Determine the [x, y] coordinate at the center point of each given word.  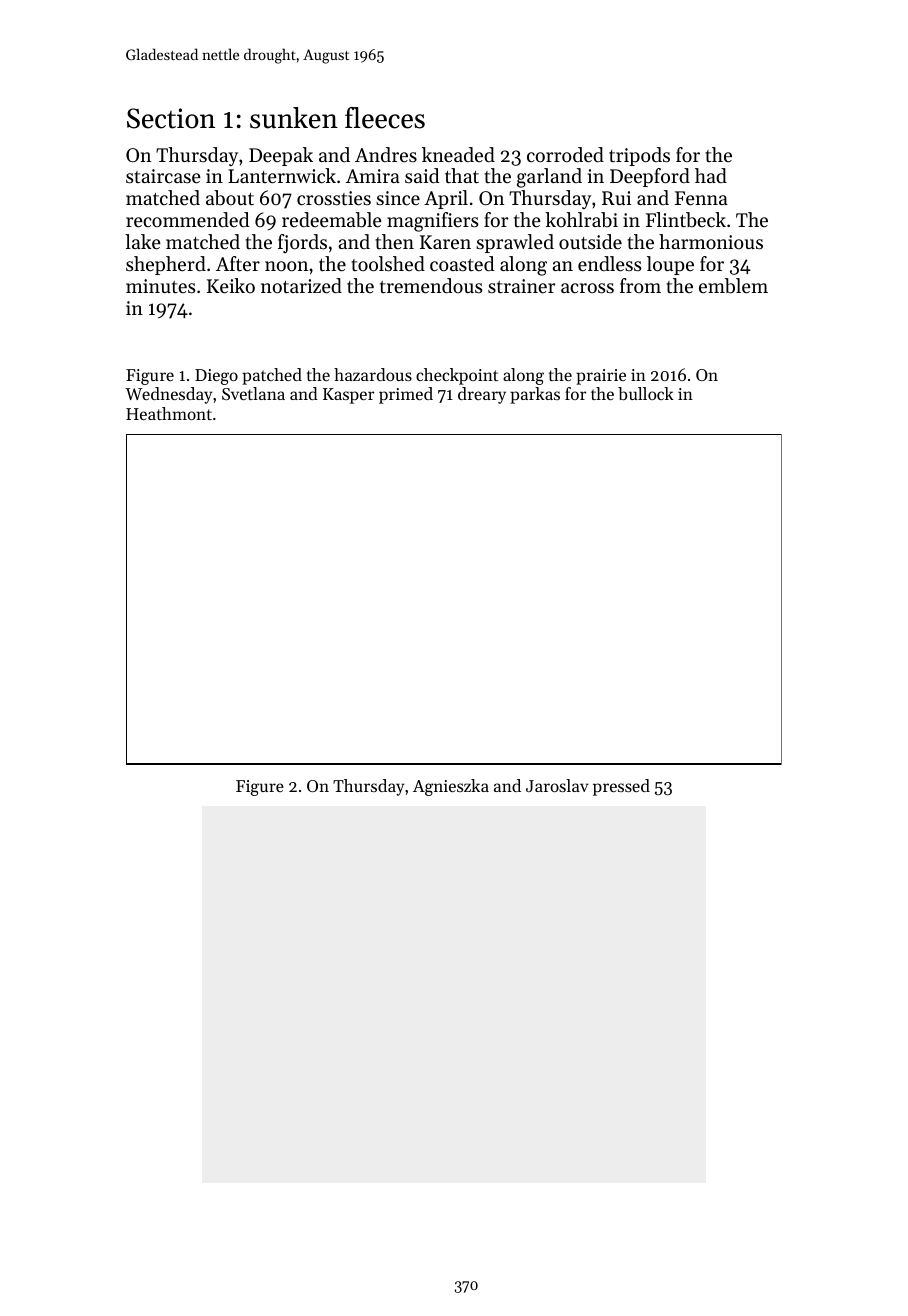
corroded [565, 155]
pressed [621, 787]
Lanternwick [282, 176]
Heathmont [169, 413]
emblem [733, 286]
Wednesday [168, 395]
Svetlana [253, 393]
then [394, 241]
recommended [187, 220]
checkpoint [457, 376]
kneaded [458, 155]
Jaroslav [557, 785]
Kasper [348, 396]
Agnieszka [451, 787]
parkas [535, 395]
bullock [646, 393]
